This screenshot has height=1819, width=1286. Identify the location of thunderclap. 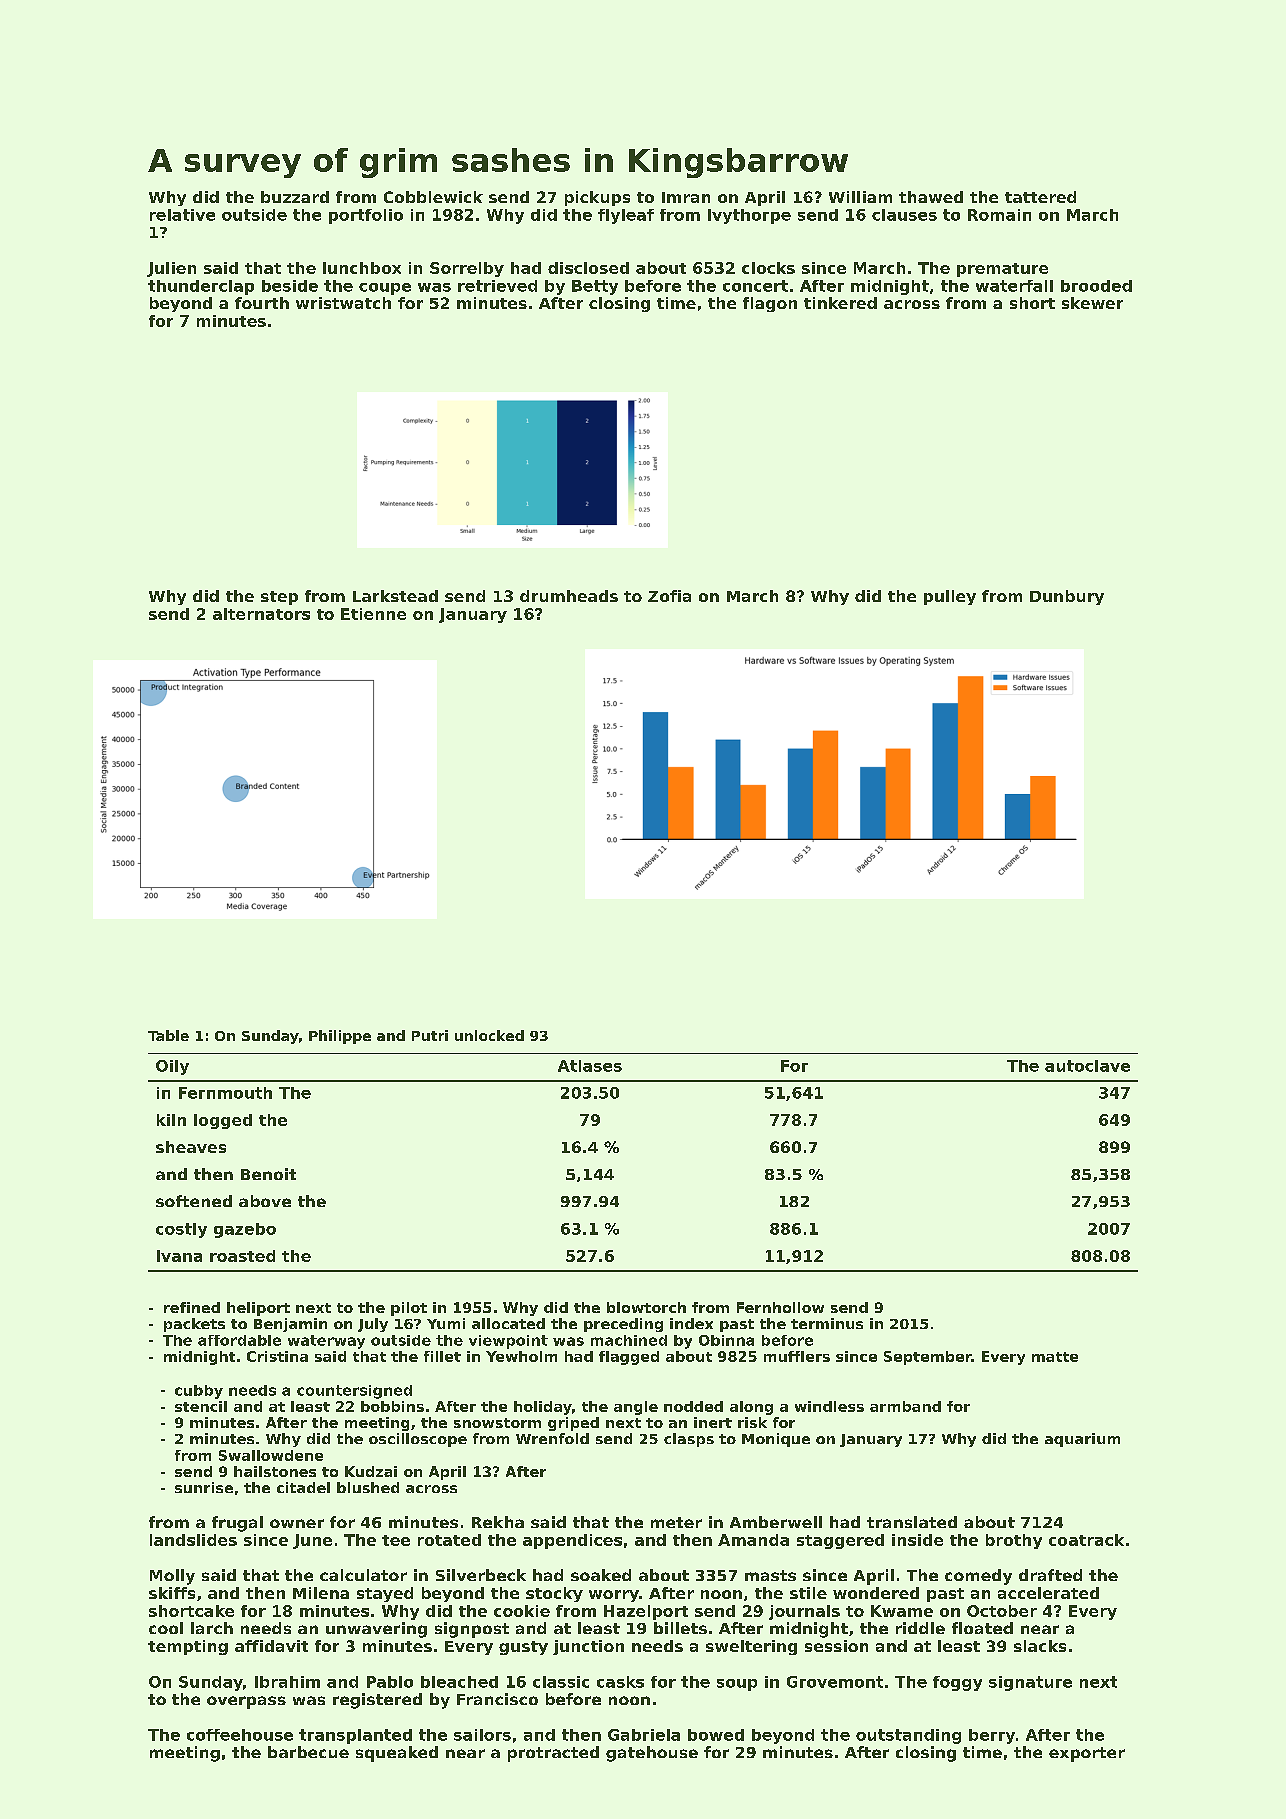
(201, 287).
